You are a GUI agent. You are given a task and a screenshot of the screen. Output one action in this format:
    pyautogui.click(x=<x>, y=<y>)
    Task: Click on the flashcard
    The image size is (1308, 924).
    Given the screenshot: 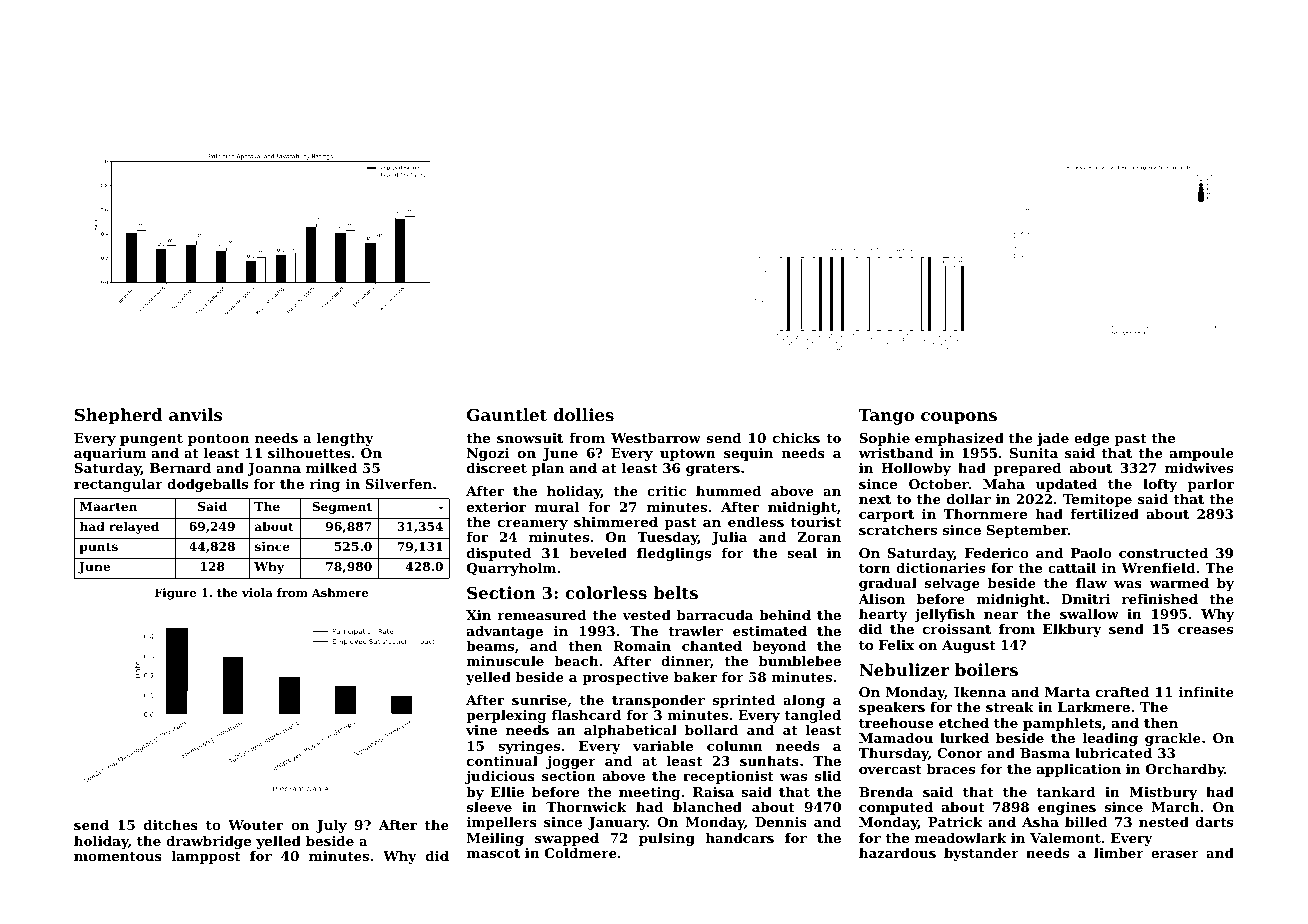 What is the action you would take?
    pyautogui.click(x=587, y=715)
